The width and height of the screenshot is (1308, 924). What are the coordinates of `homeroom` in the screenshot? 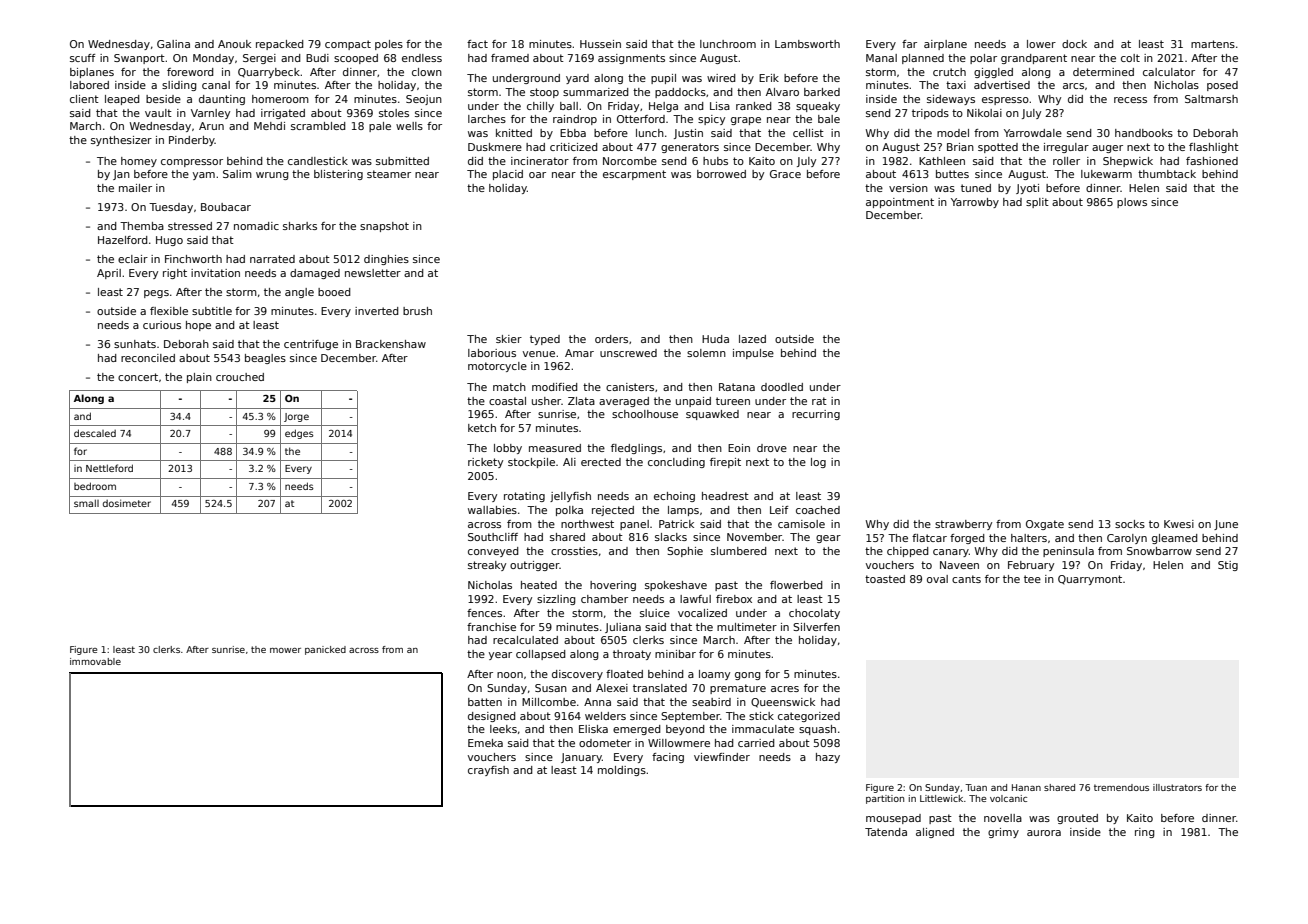 It's located at (280, 99).
